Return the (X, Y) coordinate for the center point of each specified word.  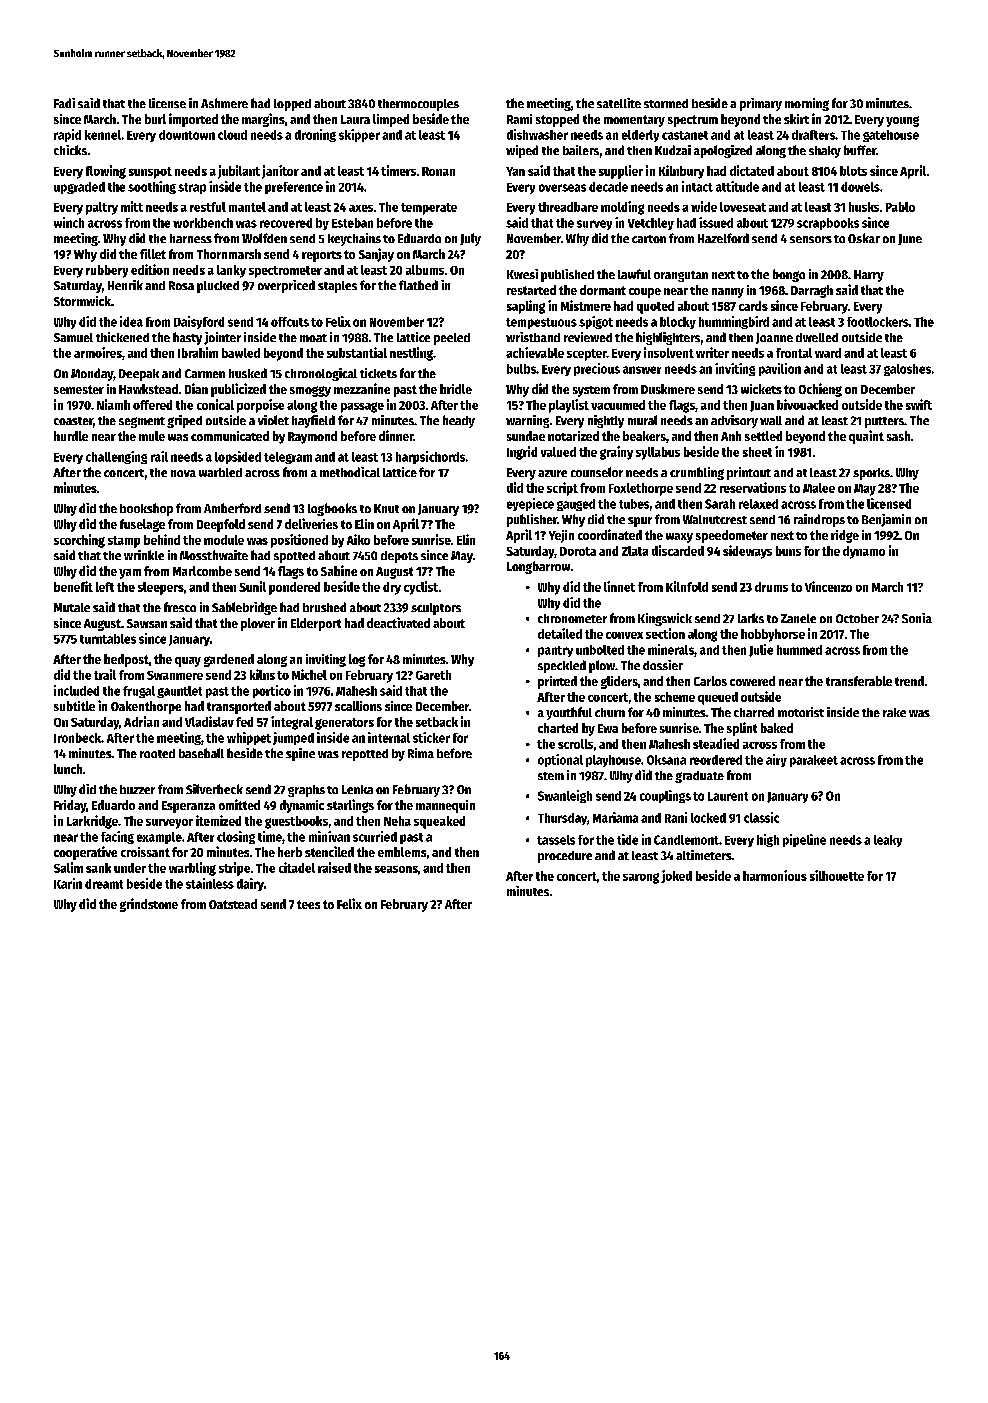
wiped (522, 151)
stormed (666, 103)
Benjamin (886, 520)
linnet (619, 586)
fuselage (142, 525)
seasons (396, 869)
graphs (306, 791)
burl (155, 119)
